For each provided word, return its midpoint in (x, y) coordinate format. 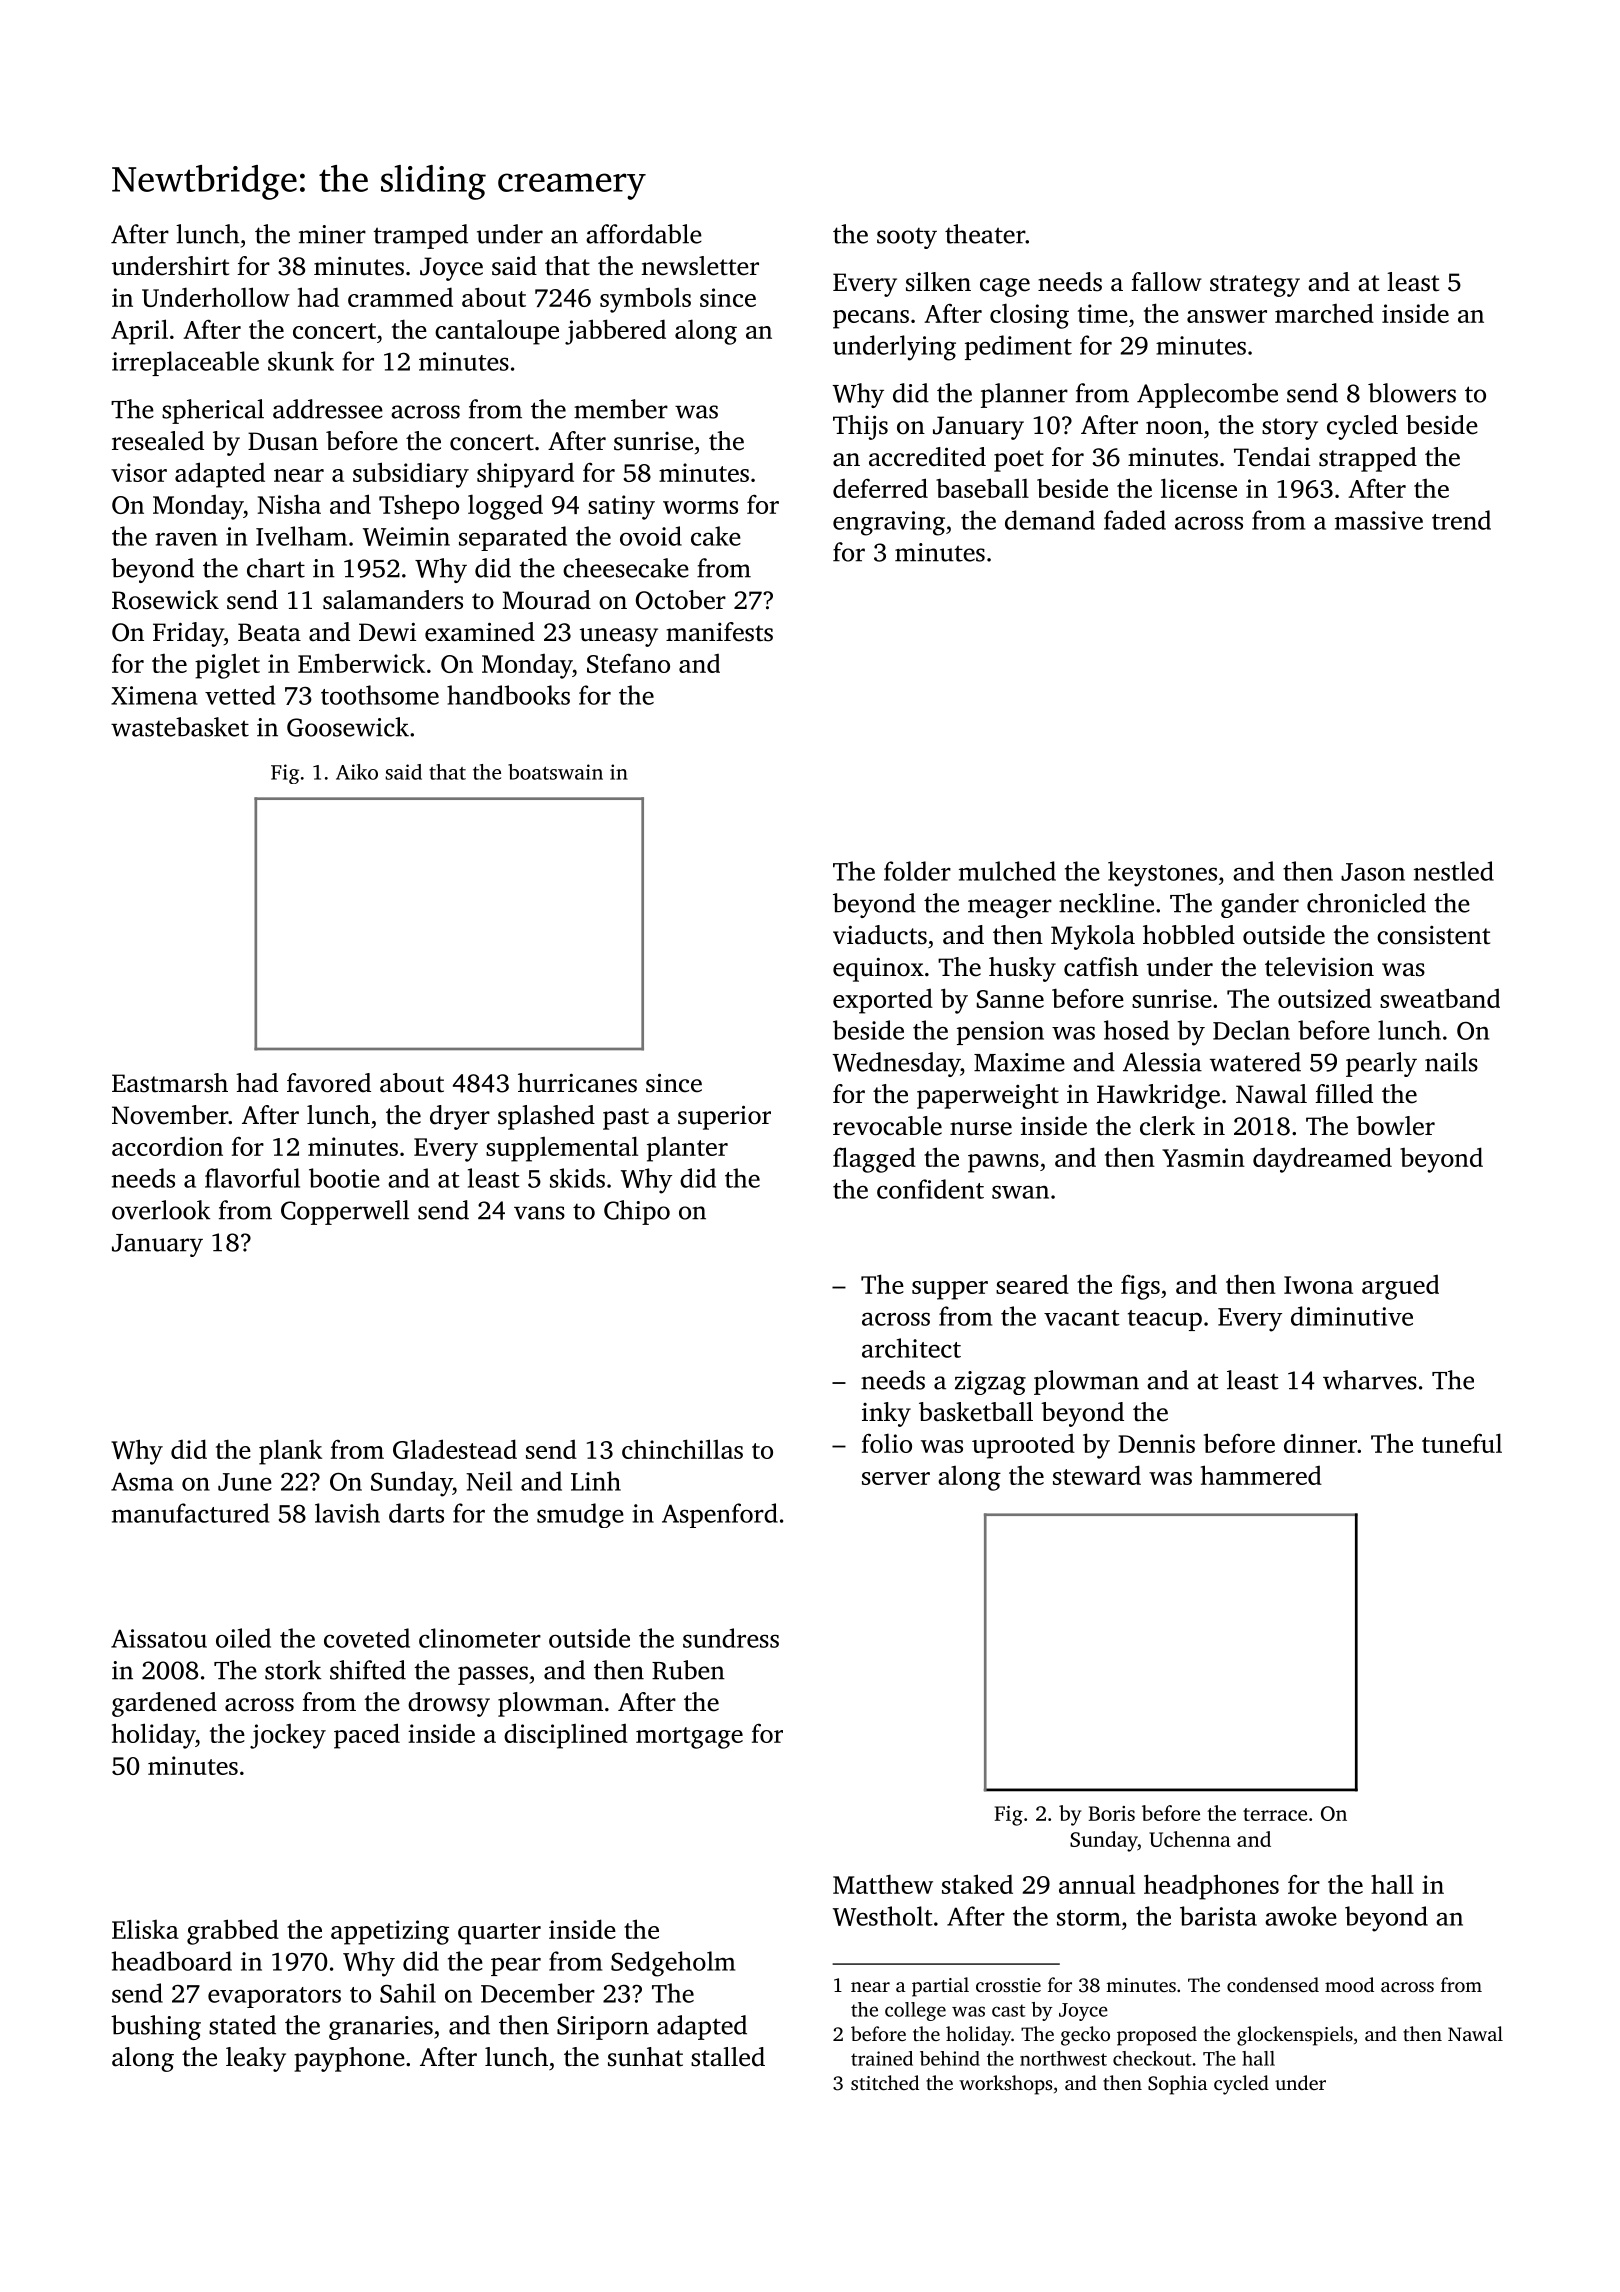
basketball (976, 1412)
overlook (161, 1210)
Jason (1373, 872)
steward (1097, 1475)
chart (276, 568)
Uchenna (1190, 1839)
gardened (164, 1704)
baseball (982, 488)
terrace (1275, 1814)
